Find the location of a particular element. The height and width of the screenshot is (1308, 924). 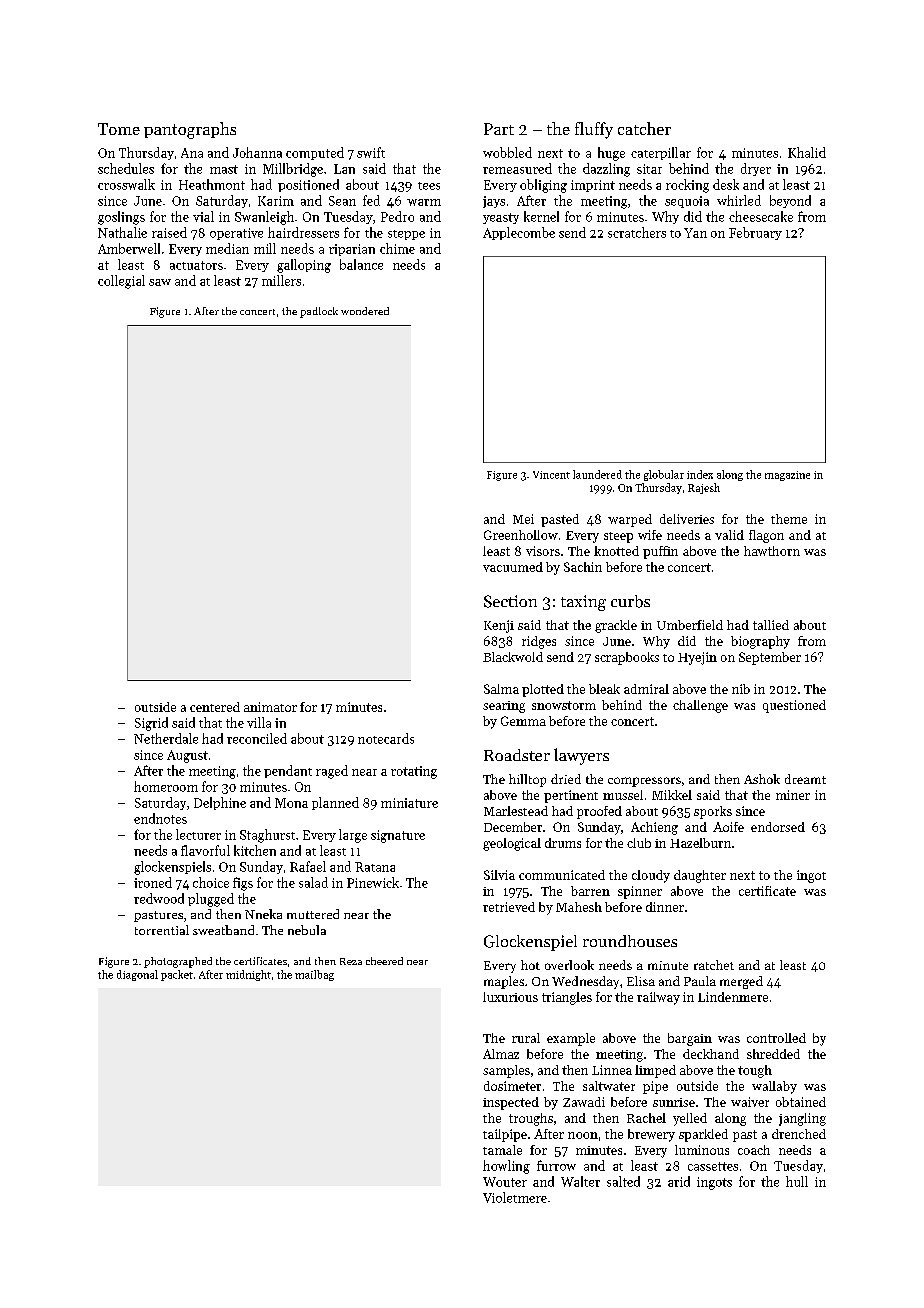

Wouter is located at coordinates (505, 1182).
